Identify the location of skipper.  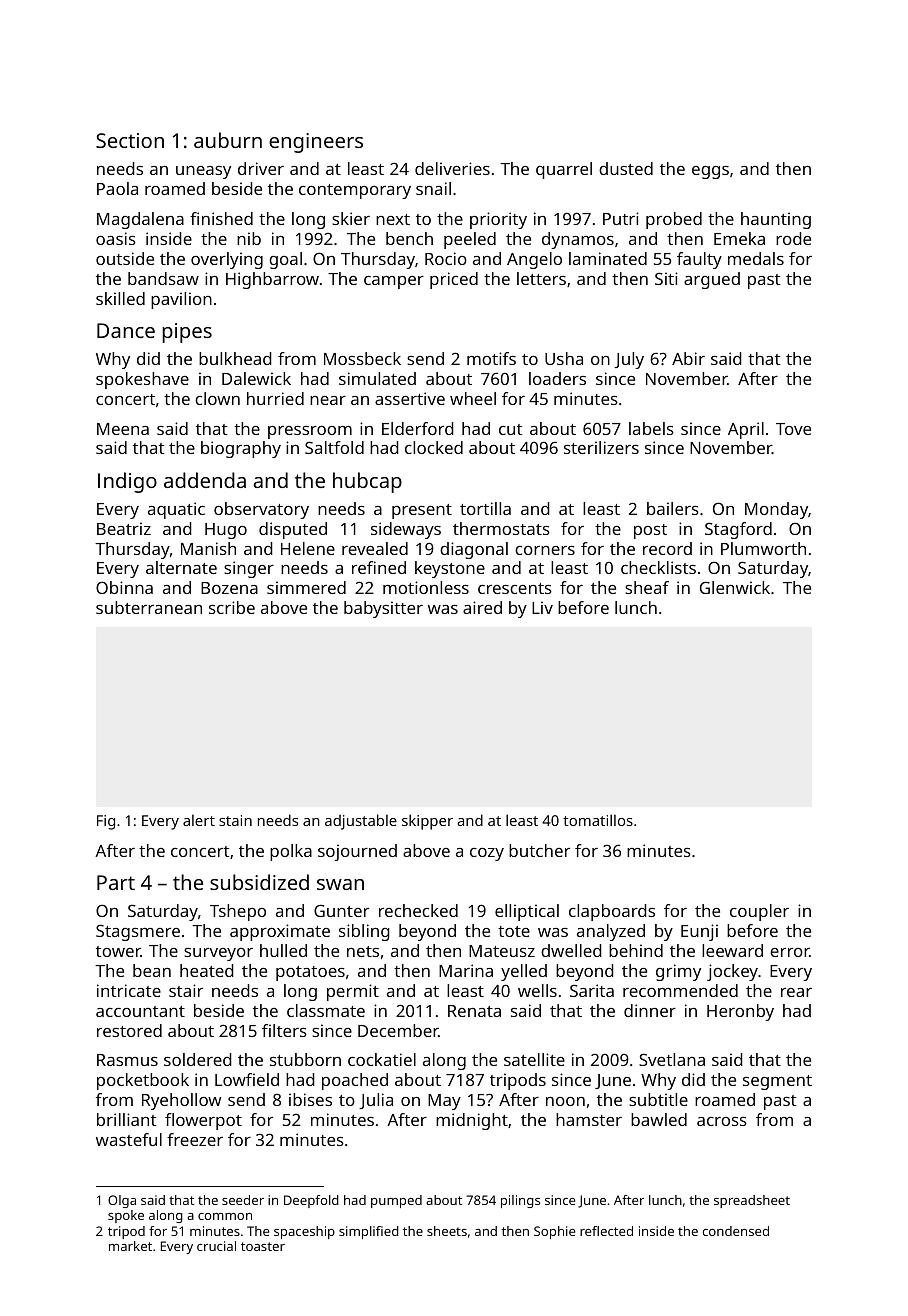
(427, 822).
